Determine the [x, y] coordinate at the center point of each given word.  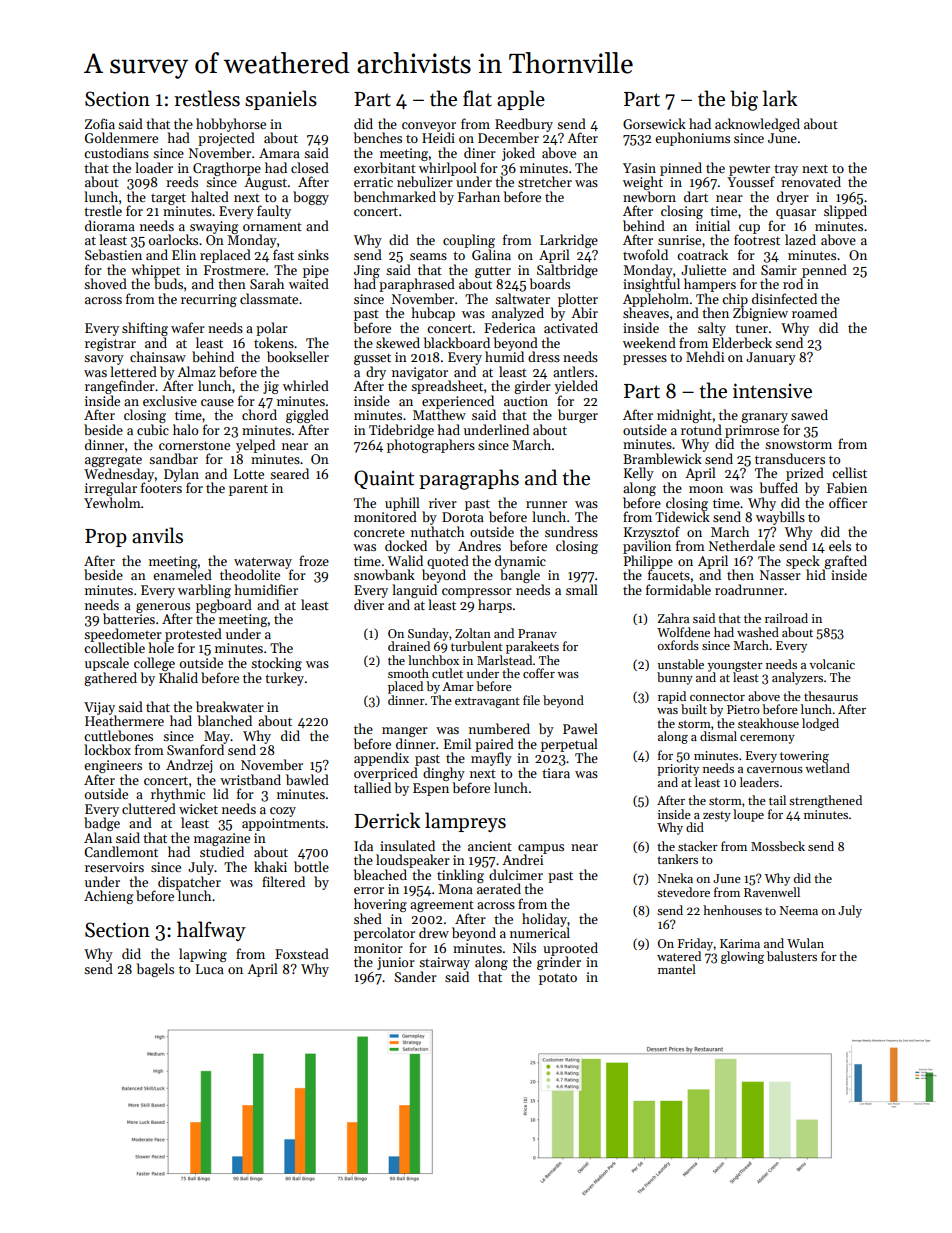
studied [222, 852]
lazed [800, 239]
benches [378, 137]
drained [409, 646]
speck [803, 562]
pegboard [224, 606]
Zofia [100, 123]
